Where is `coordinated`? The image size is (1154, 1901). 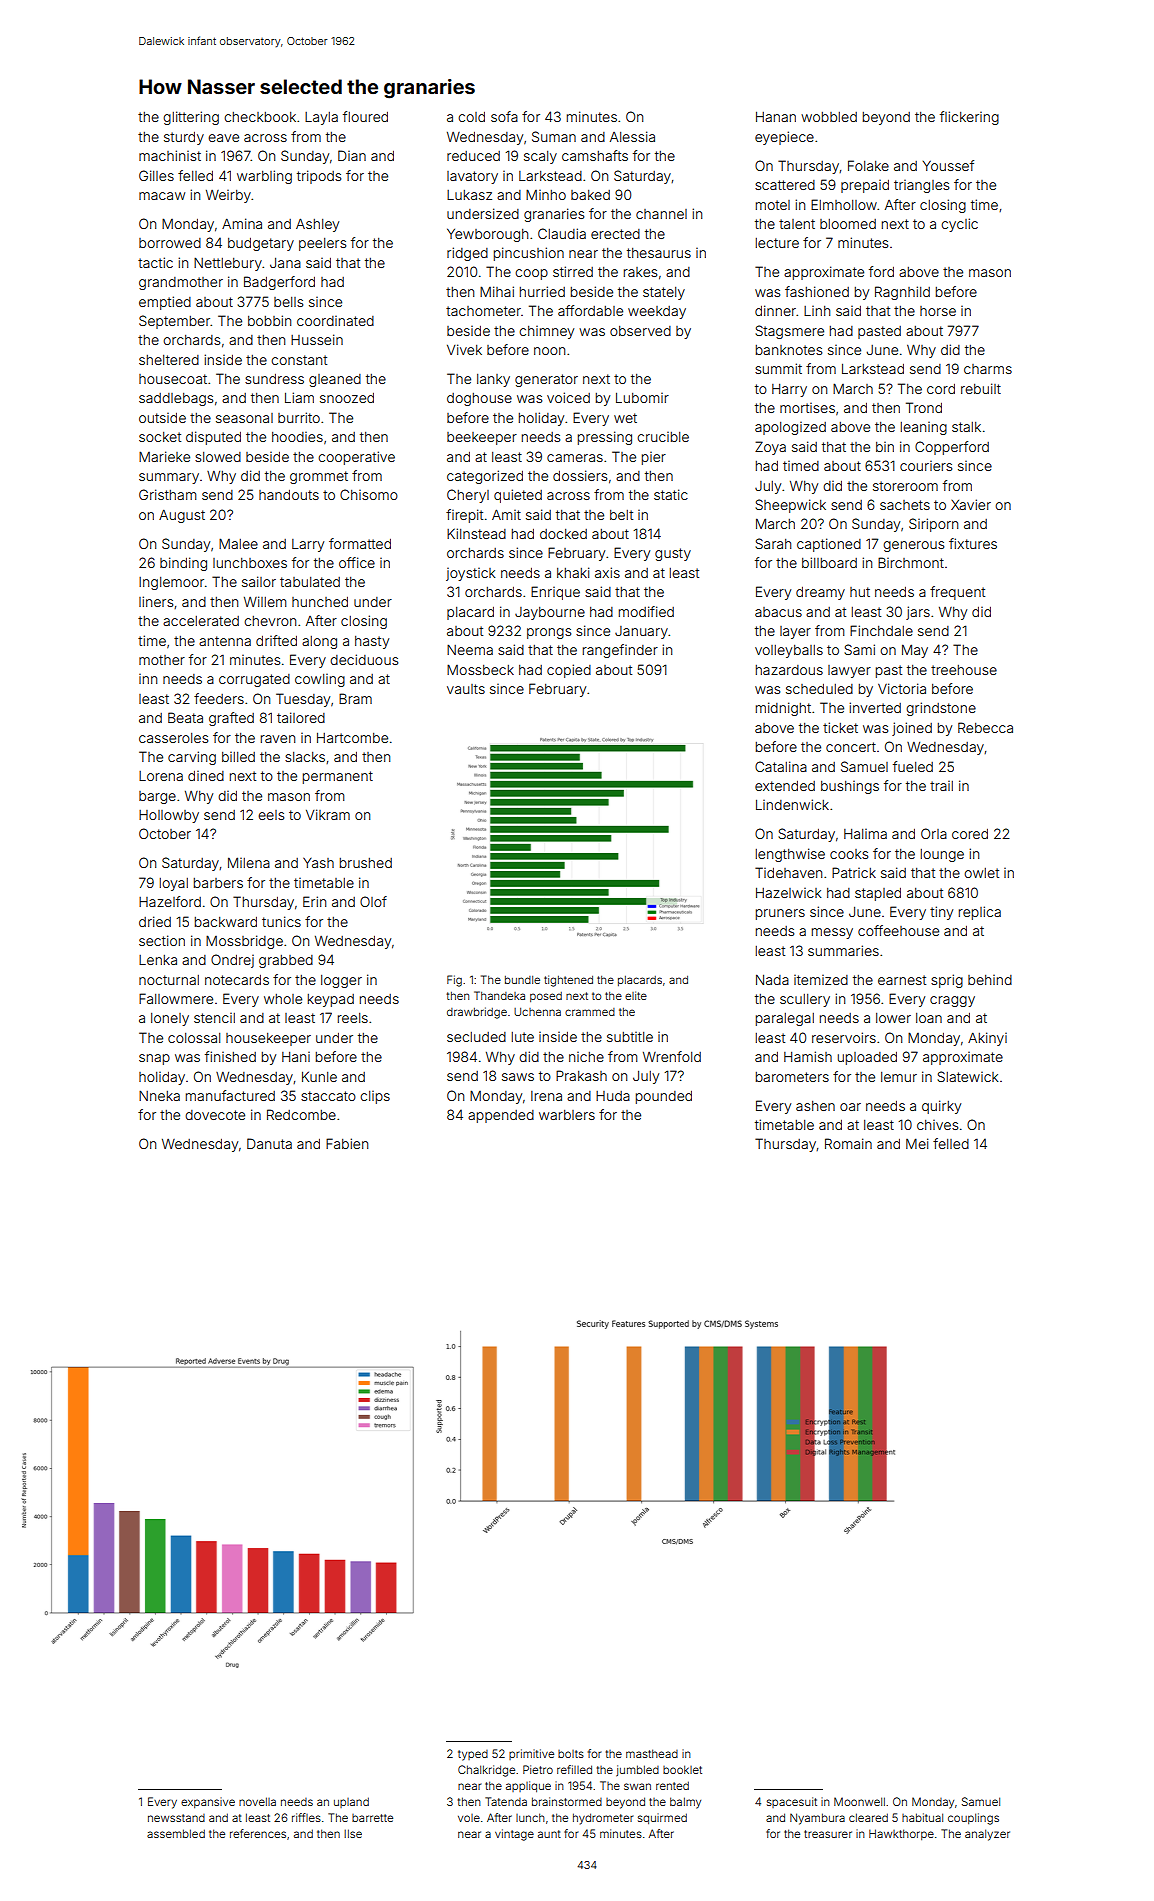
coordinated is located at coordinates (335, 321).
